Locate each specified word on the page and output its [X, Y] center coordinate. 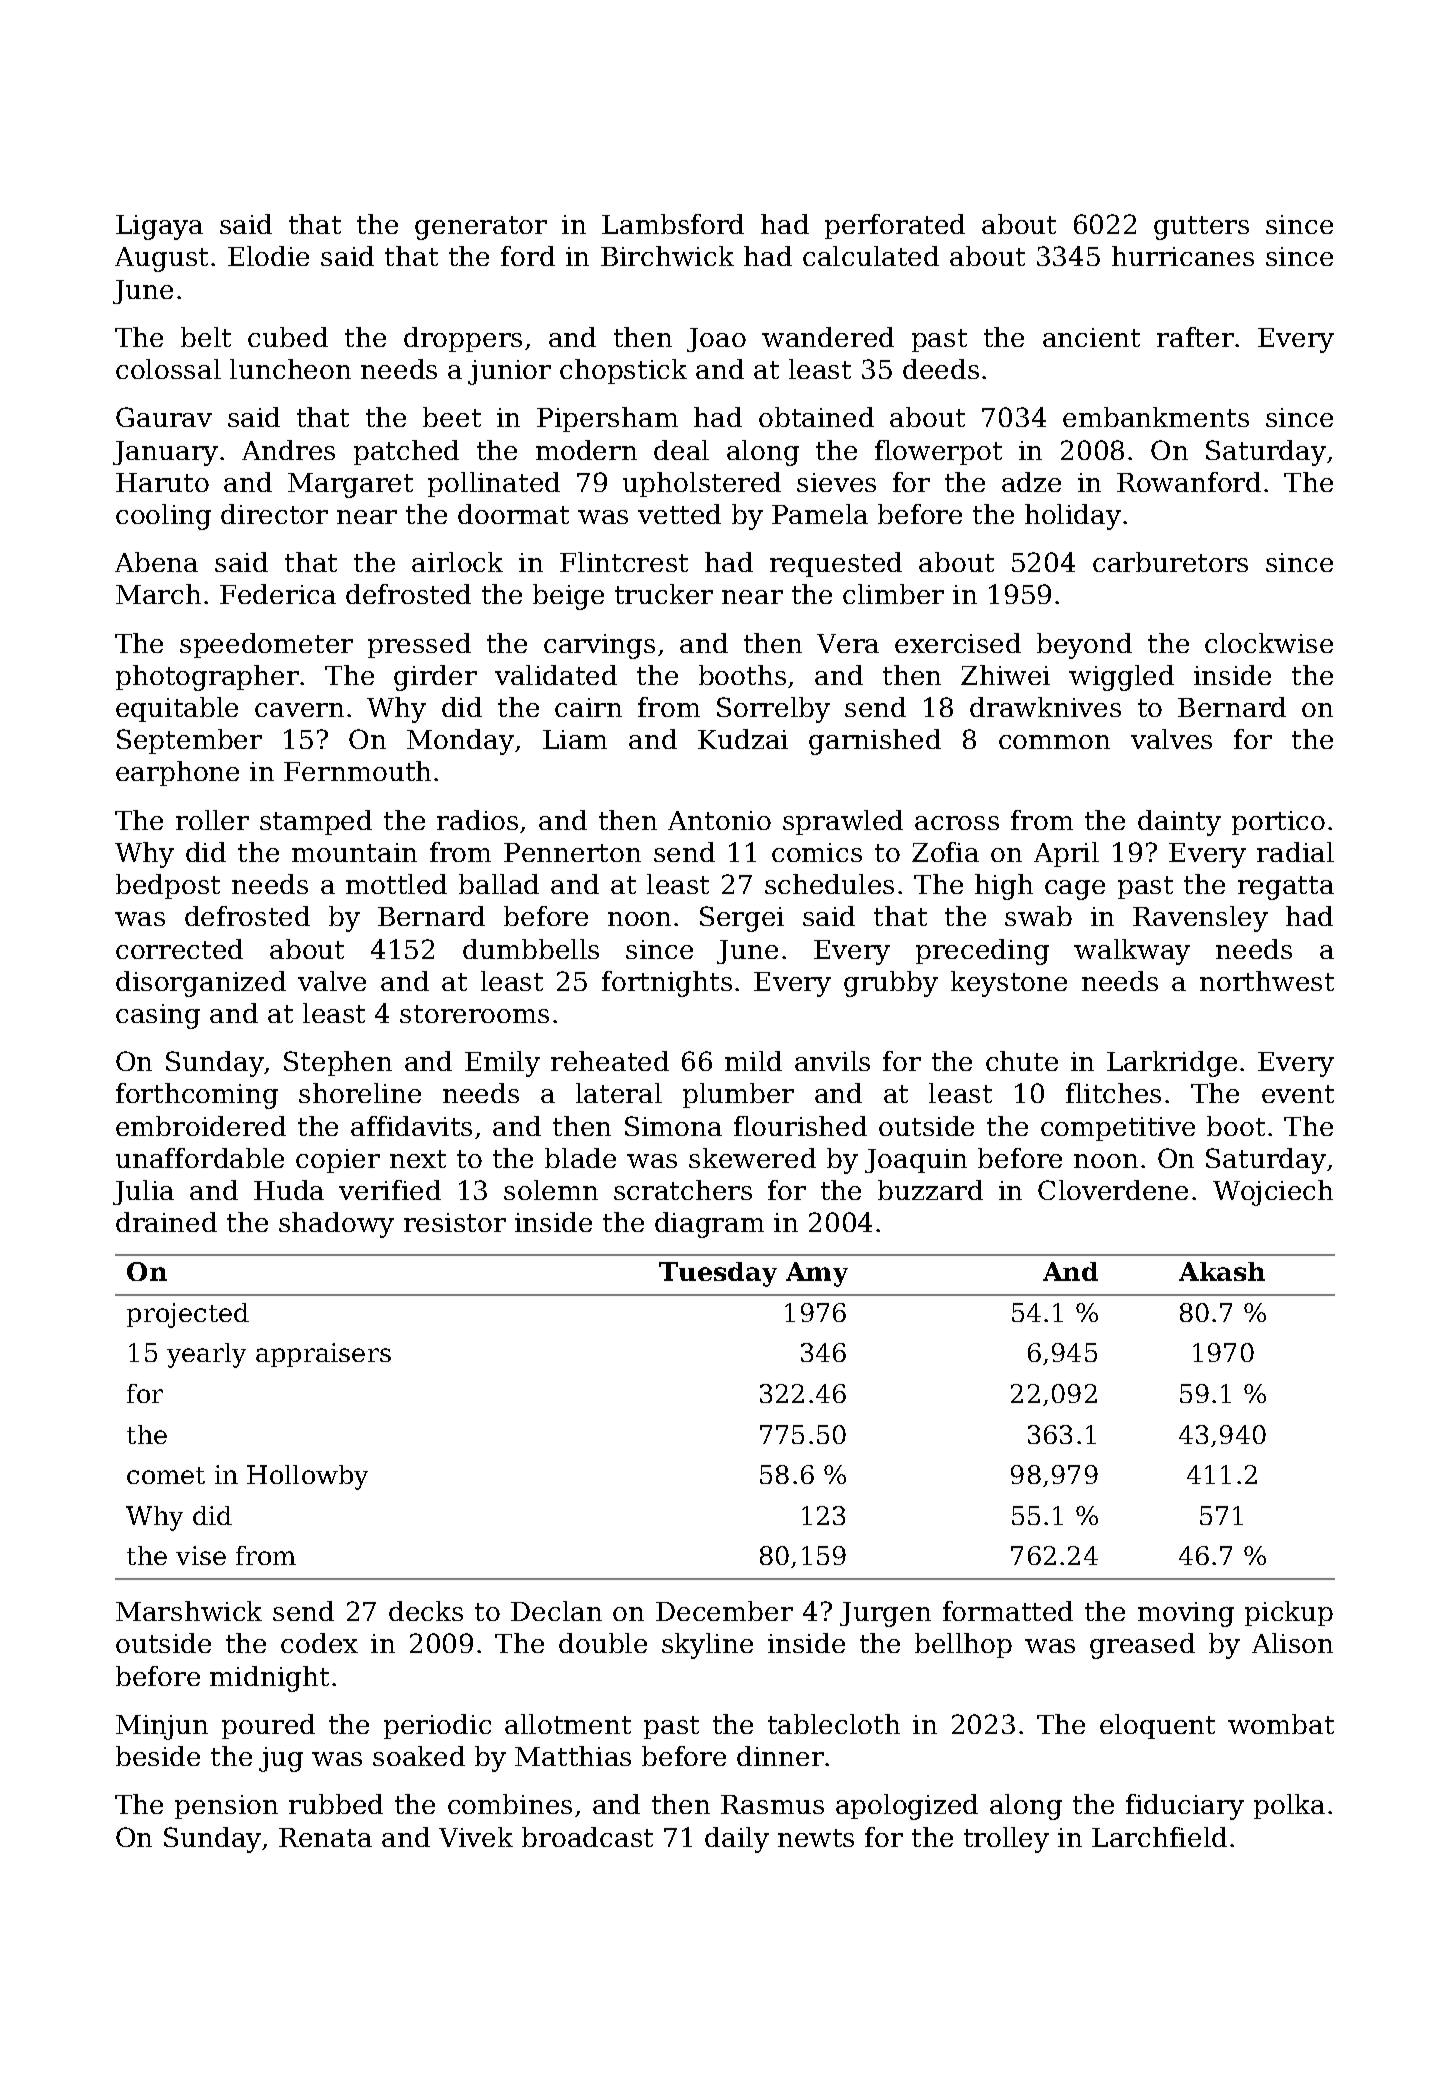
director [274, 514]
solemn [551, 1190]
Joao [716, 340]
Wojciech [1273, 1193]
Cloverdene [1113, 1190]
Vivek [476, 1837]
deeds [941, 369]
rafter [1195, 337]
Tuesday [718, 1274]
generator [481, 228]
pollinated [494, 484]
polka [1289, 1806]
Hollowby [307, 1477]
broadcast [587, 1837]
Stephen [338, 1063]
